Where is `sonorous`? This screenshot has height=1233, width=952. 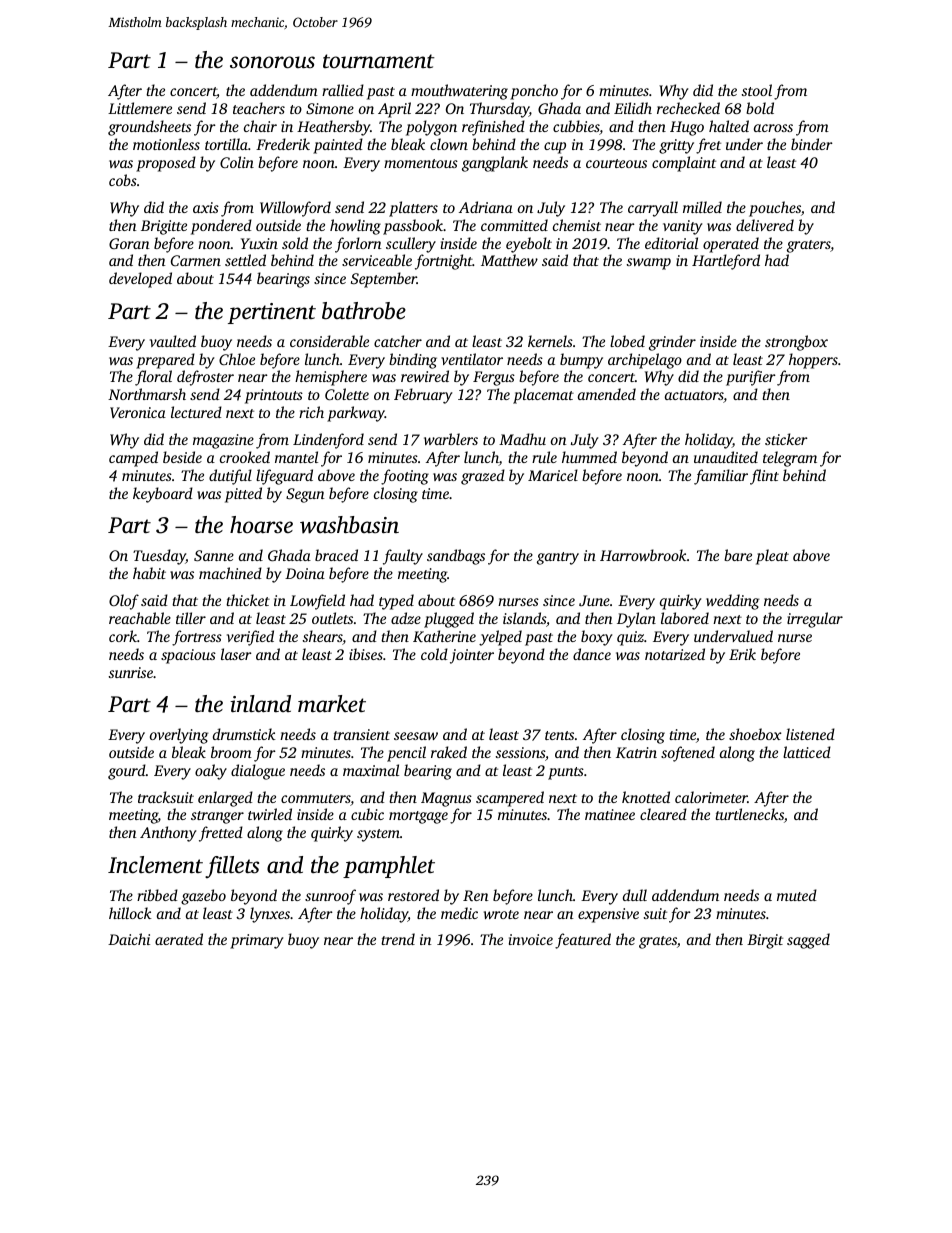
sonorous is located at coordinates (272, 62).
